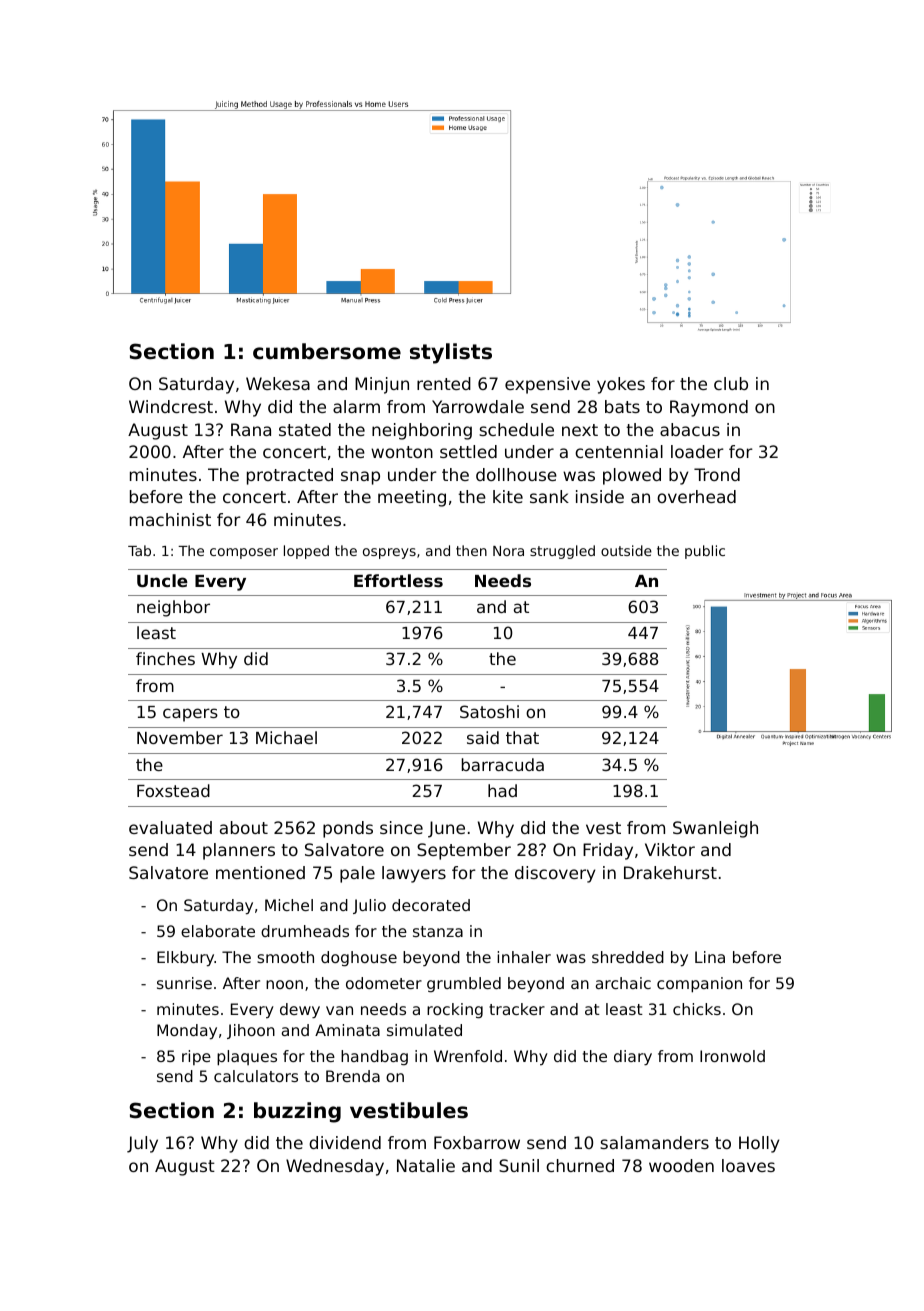  Describe the element at coordinates (483, 737) in the screenshot. I see `said` at that location.
